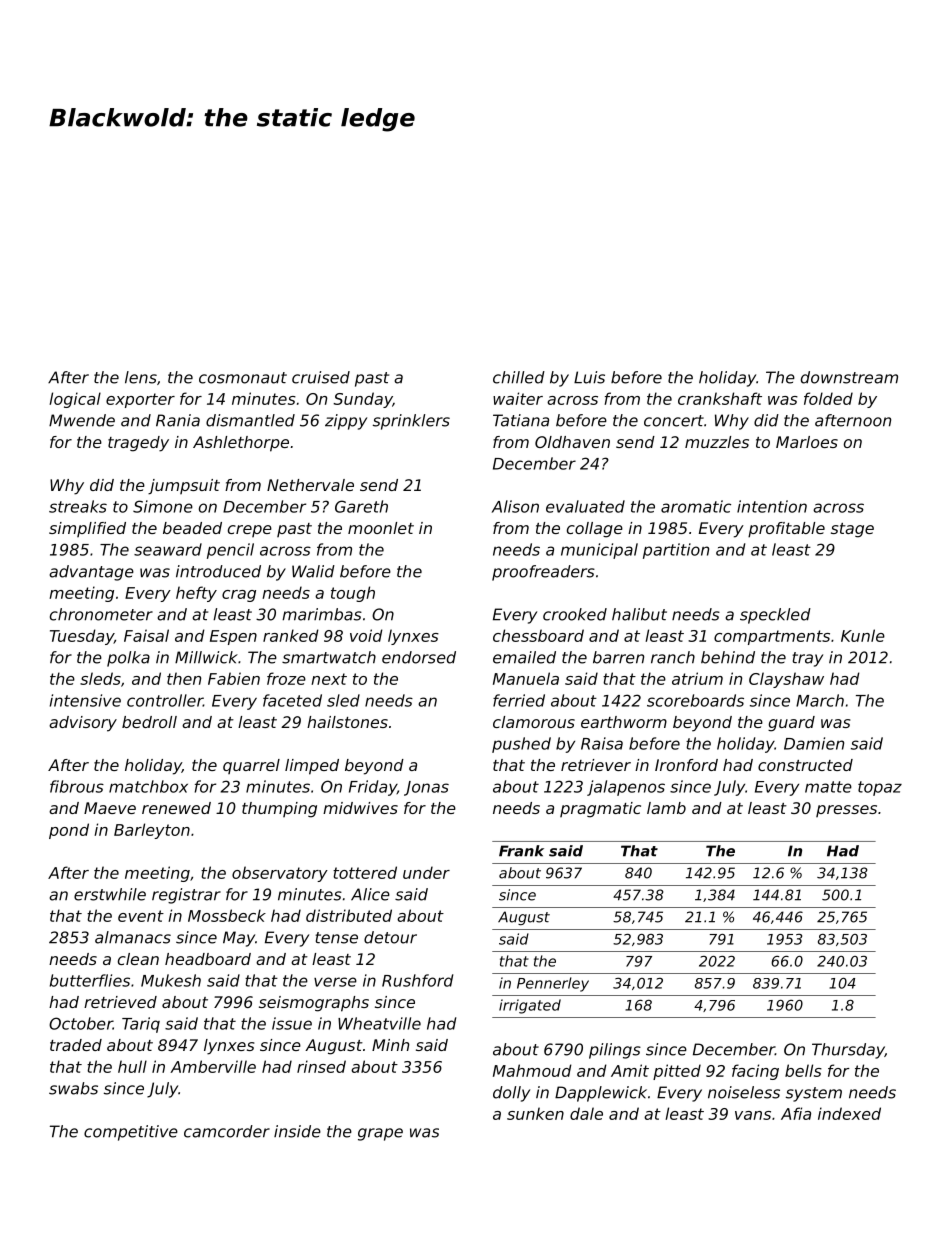 The width and height of the screenshot is (952, 1233). Describe the element at coordinates (82, 637) in the screenshot. I see `Tuesday` at that location.
